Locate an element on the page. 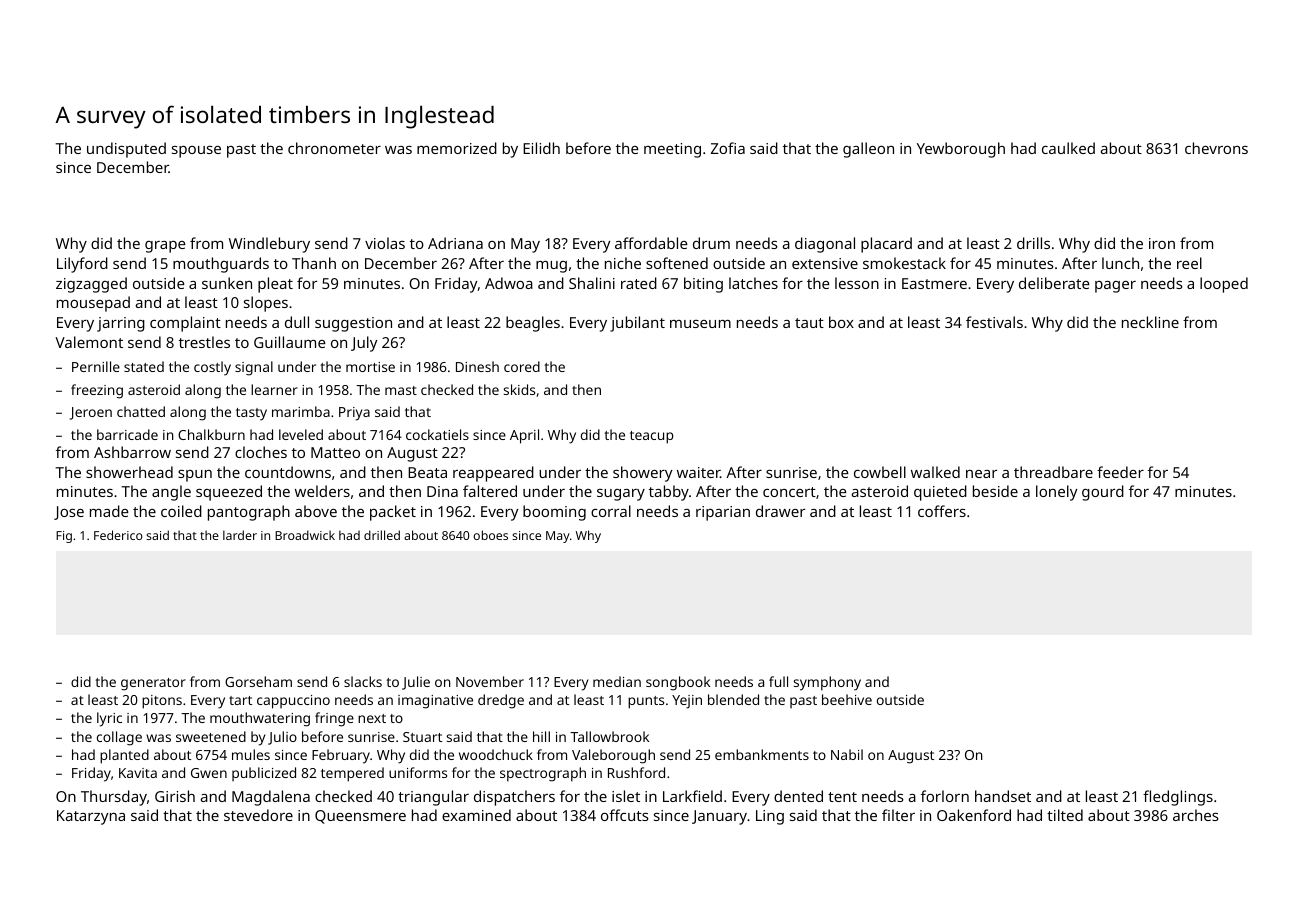 The width and height of the page is (1308, 924). spouse is located at coordinates (196, 152).
